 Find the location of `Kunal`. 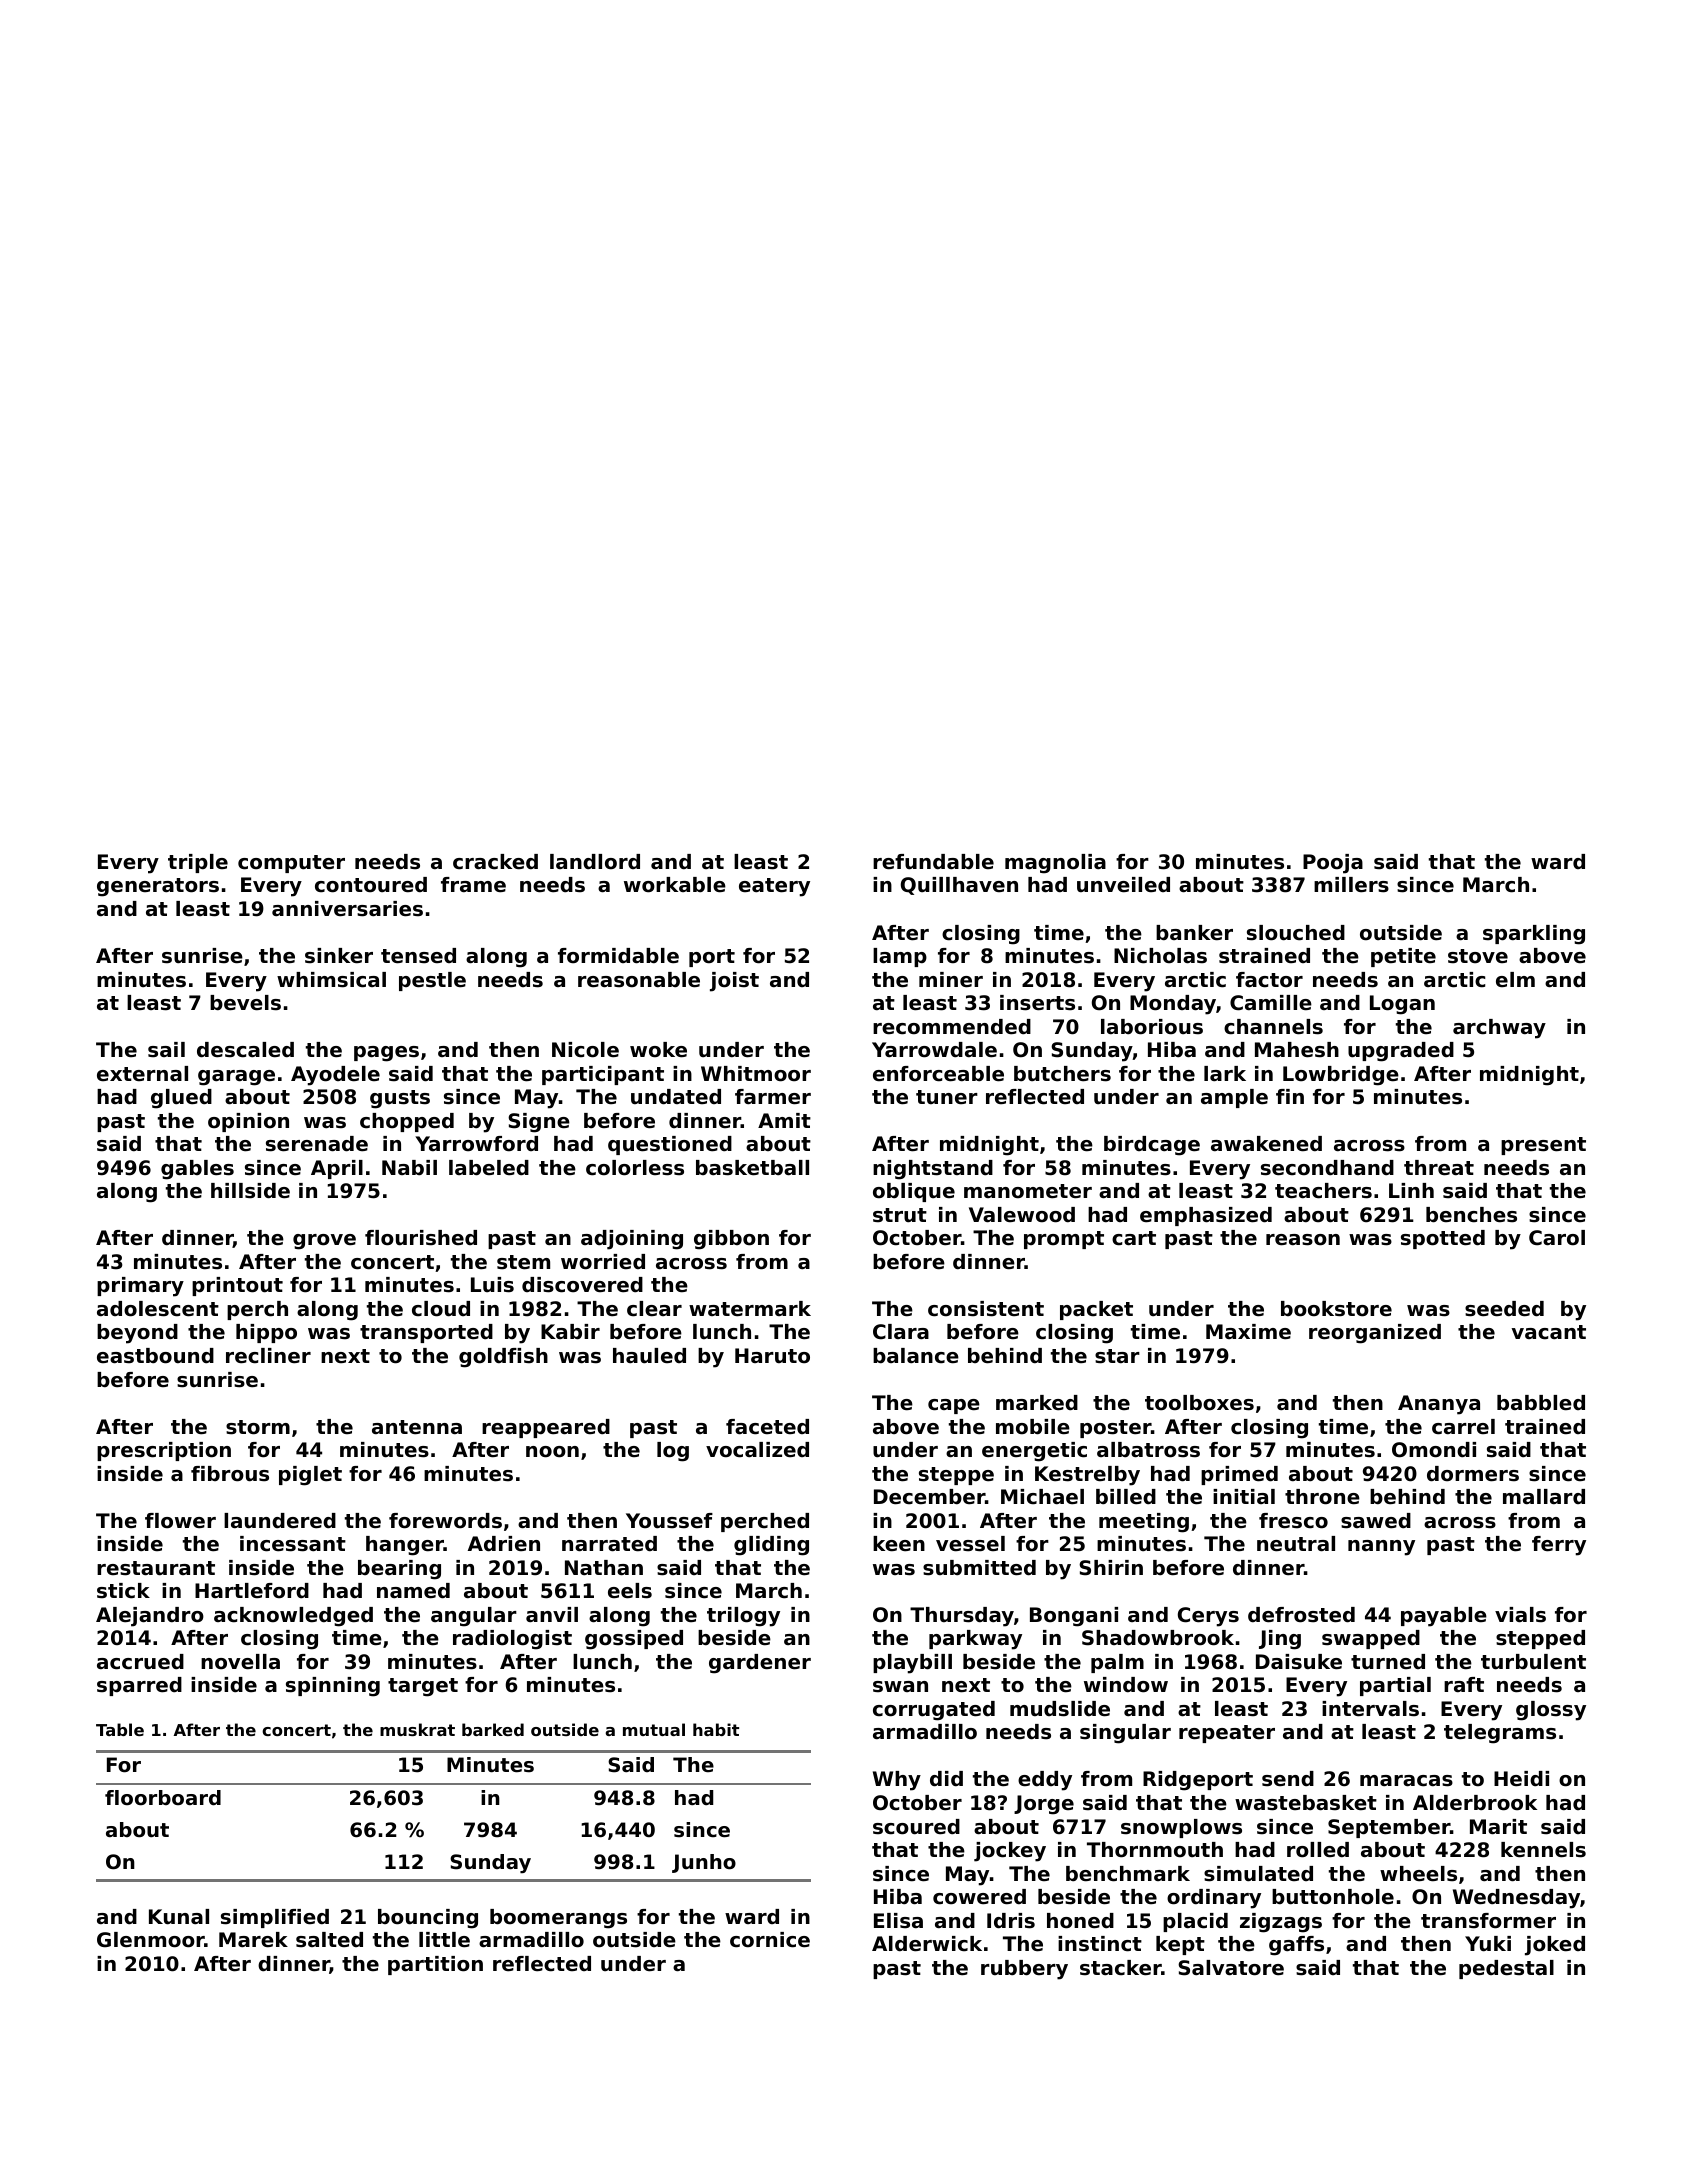

Kunal is located at coordinates (179, 1917).
